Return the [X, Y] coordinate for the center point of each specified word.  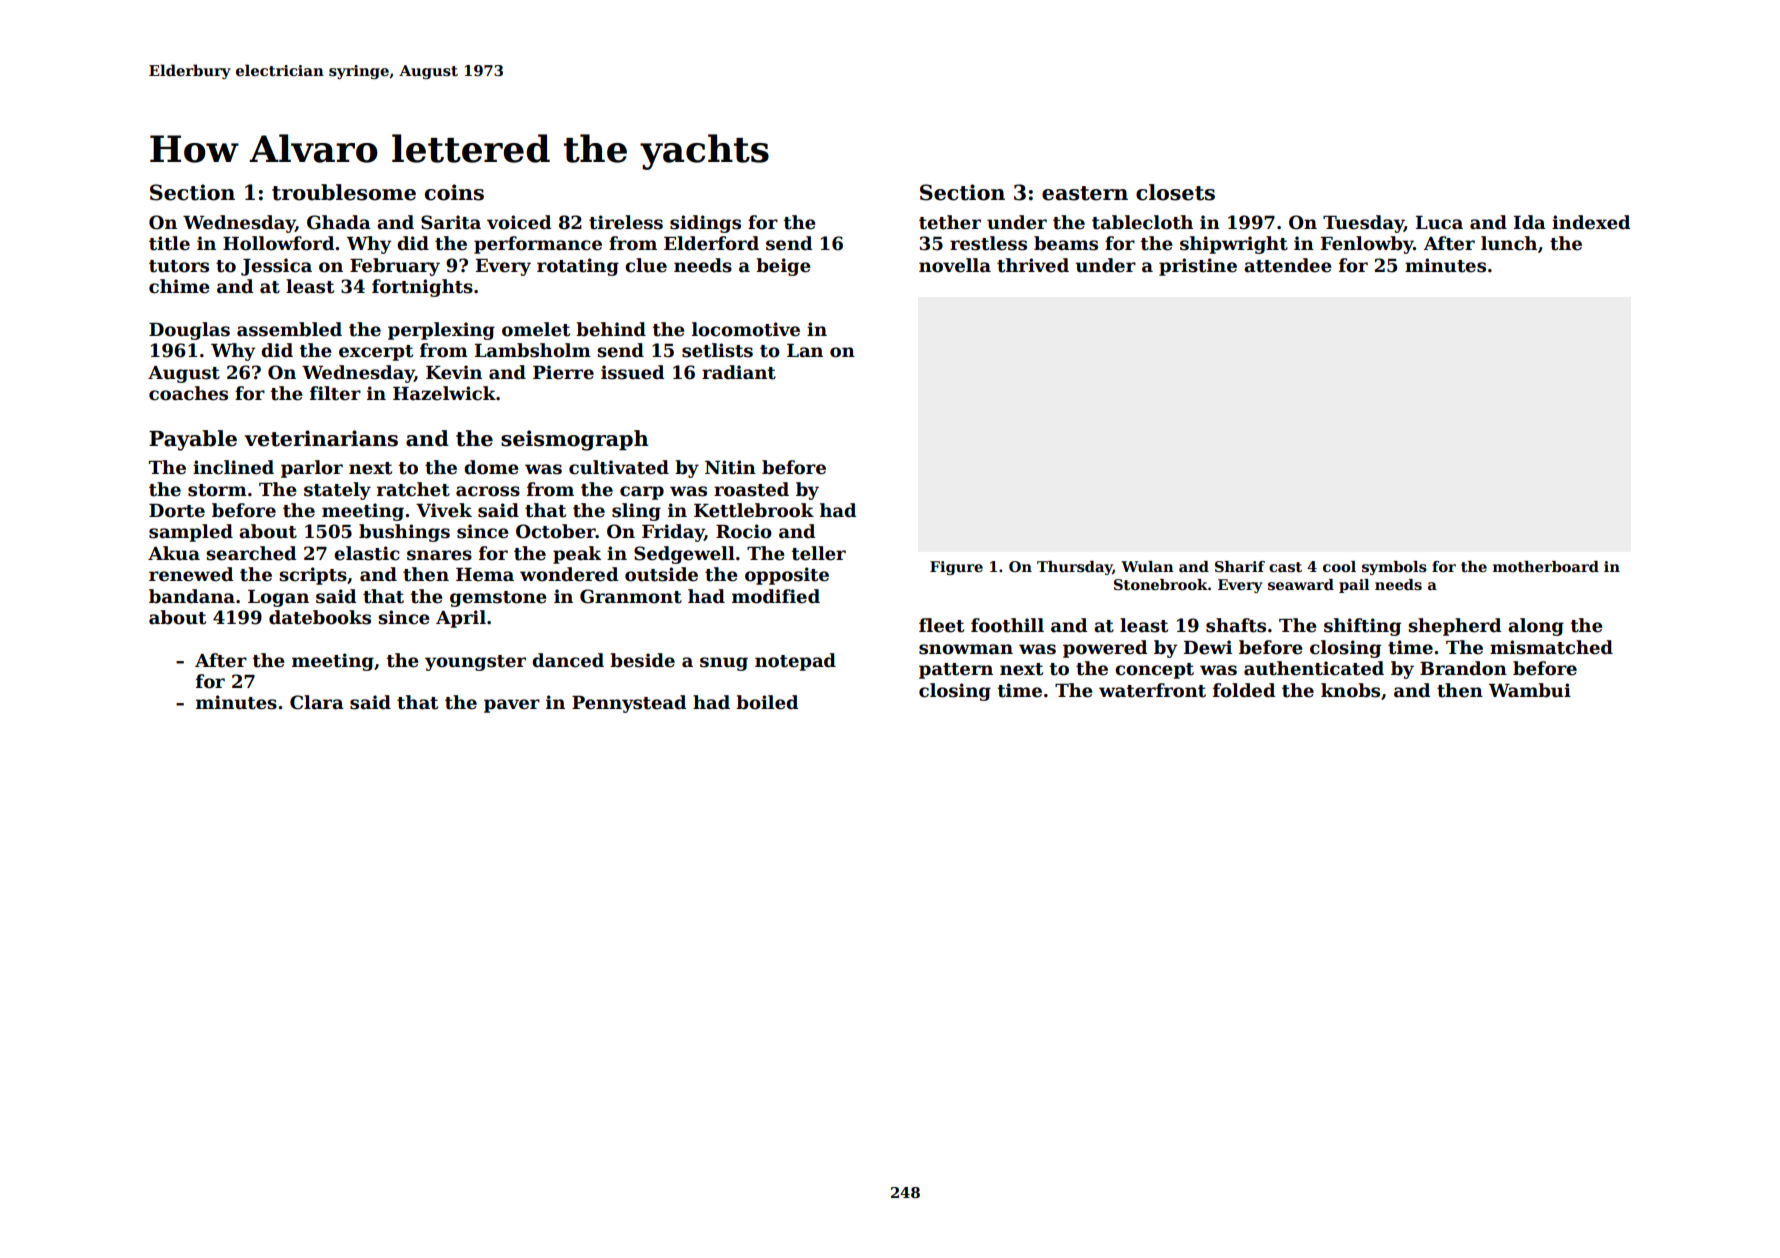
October [556, 531]
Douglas [189, 331]
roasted [751, 489]
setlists [717, 350]
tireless [626, 222]
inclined [233, 467]
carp [642, 493]
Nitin [730, 467]
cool [1339, 566]
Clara [317, 702]
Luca [1439, 223]
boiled [767, 702]
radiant [739, 372]
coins [454, 192]
